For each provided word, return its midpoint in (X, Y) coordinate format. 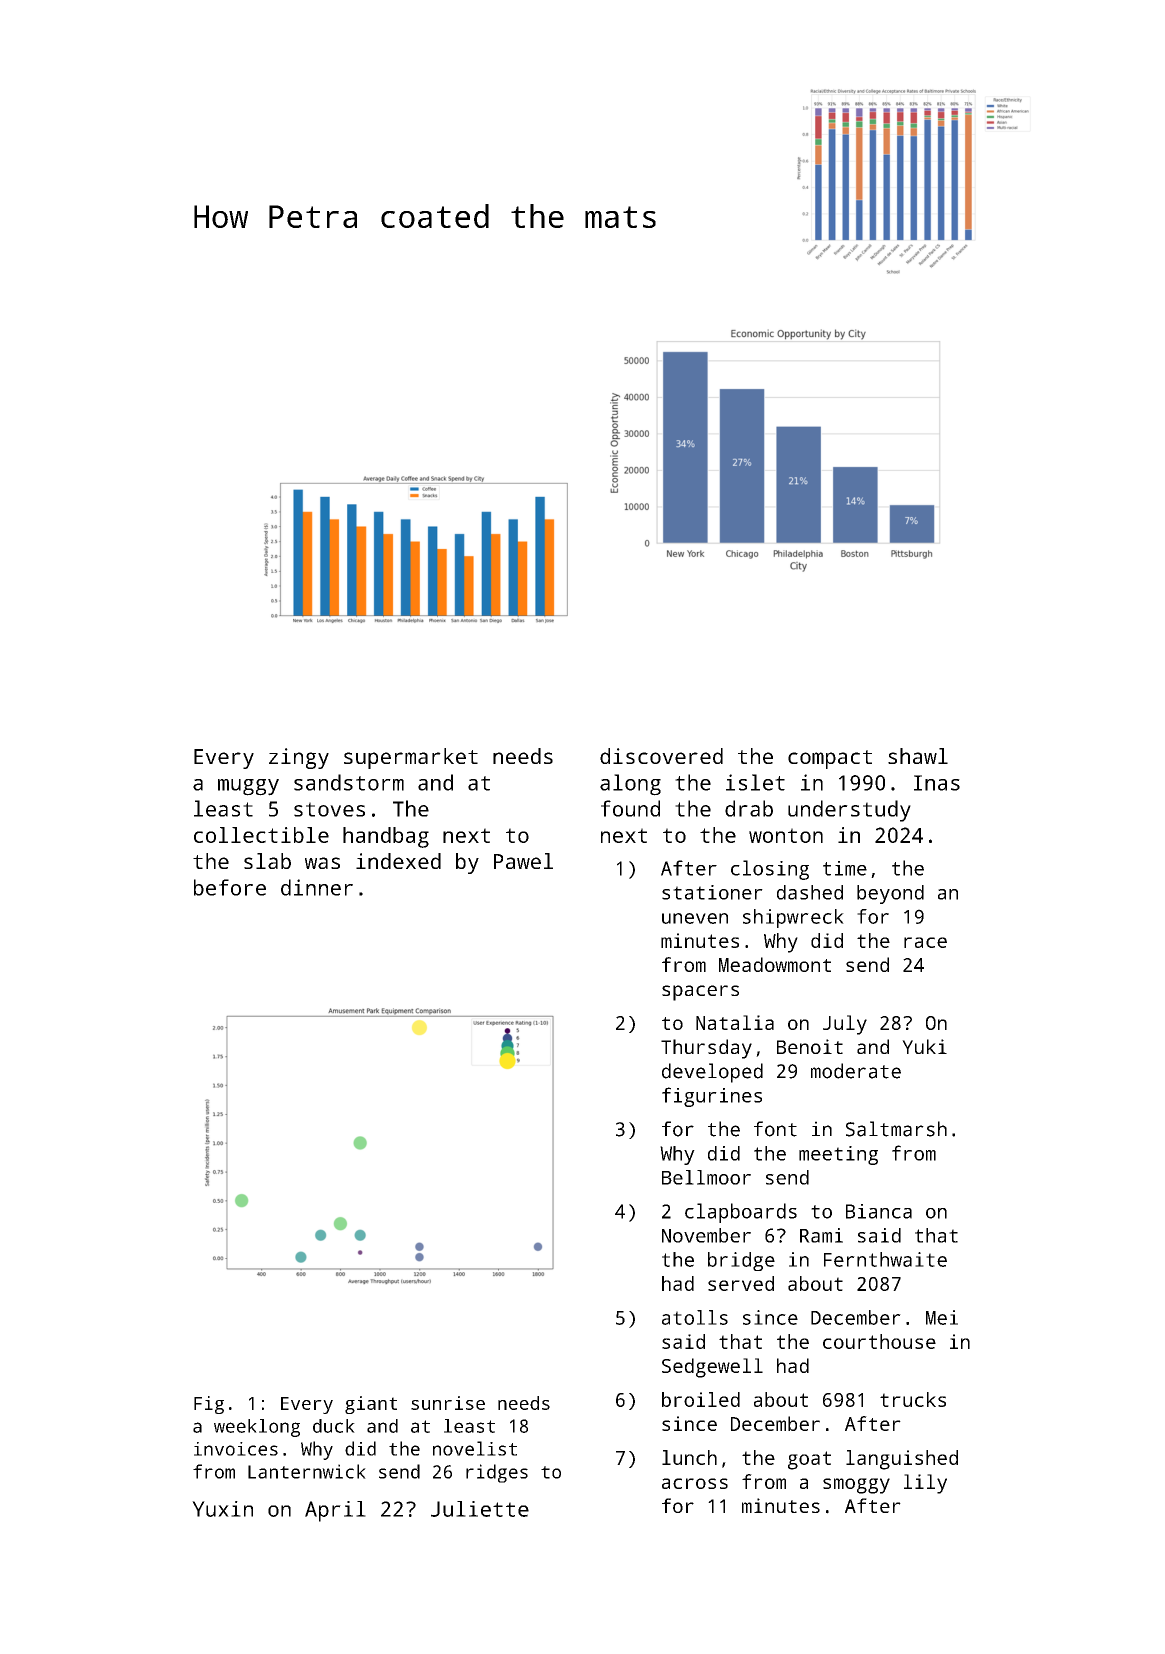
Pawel (523, 861)
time (845, 868)
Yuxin (222, 1509)
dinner (317, 887)
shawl (918, 756)
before (230, 887)
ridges (497, 1473)
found (630, 808)
